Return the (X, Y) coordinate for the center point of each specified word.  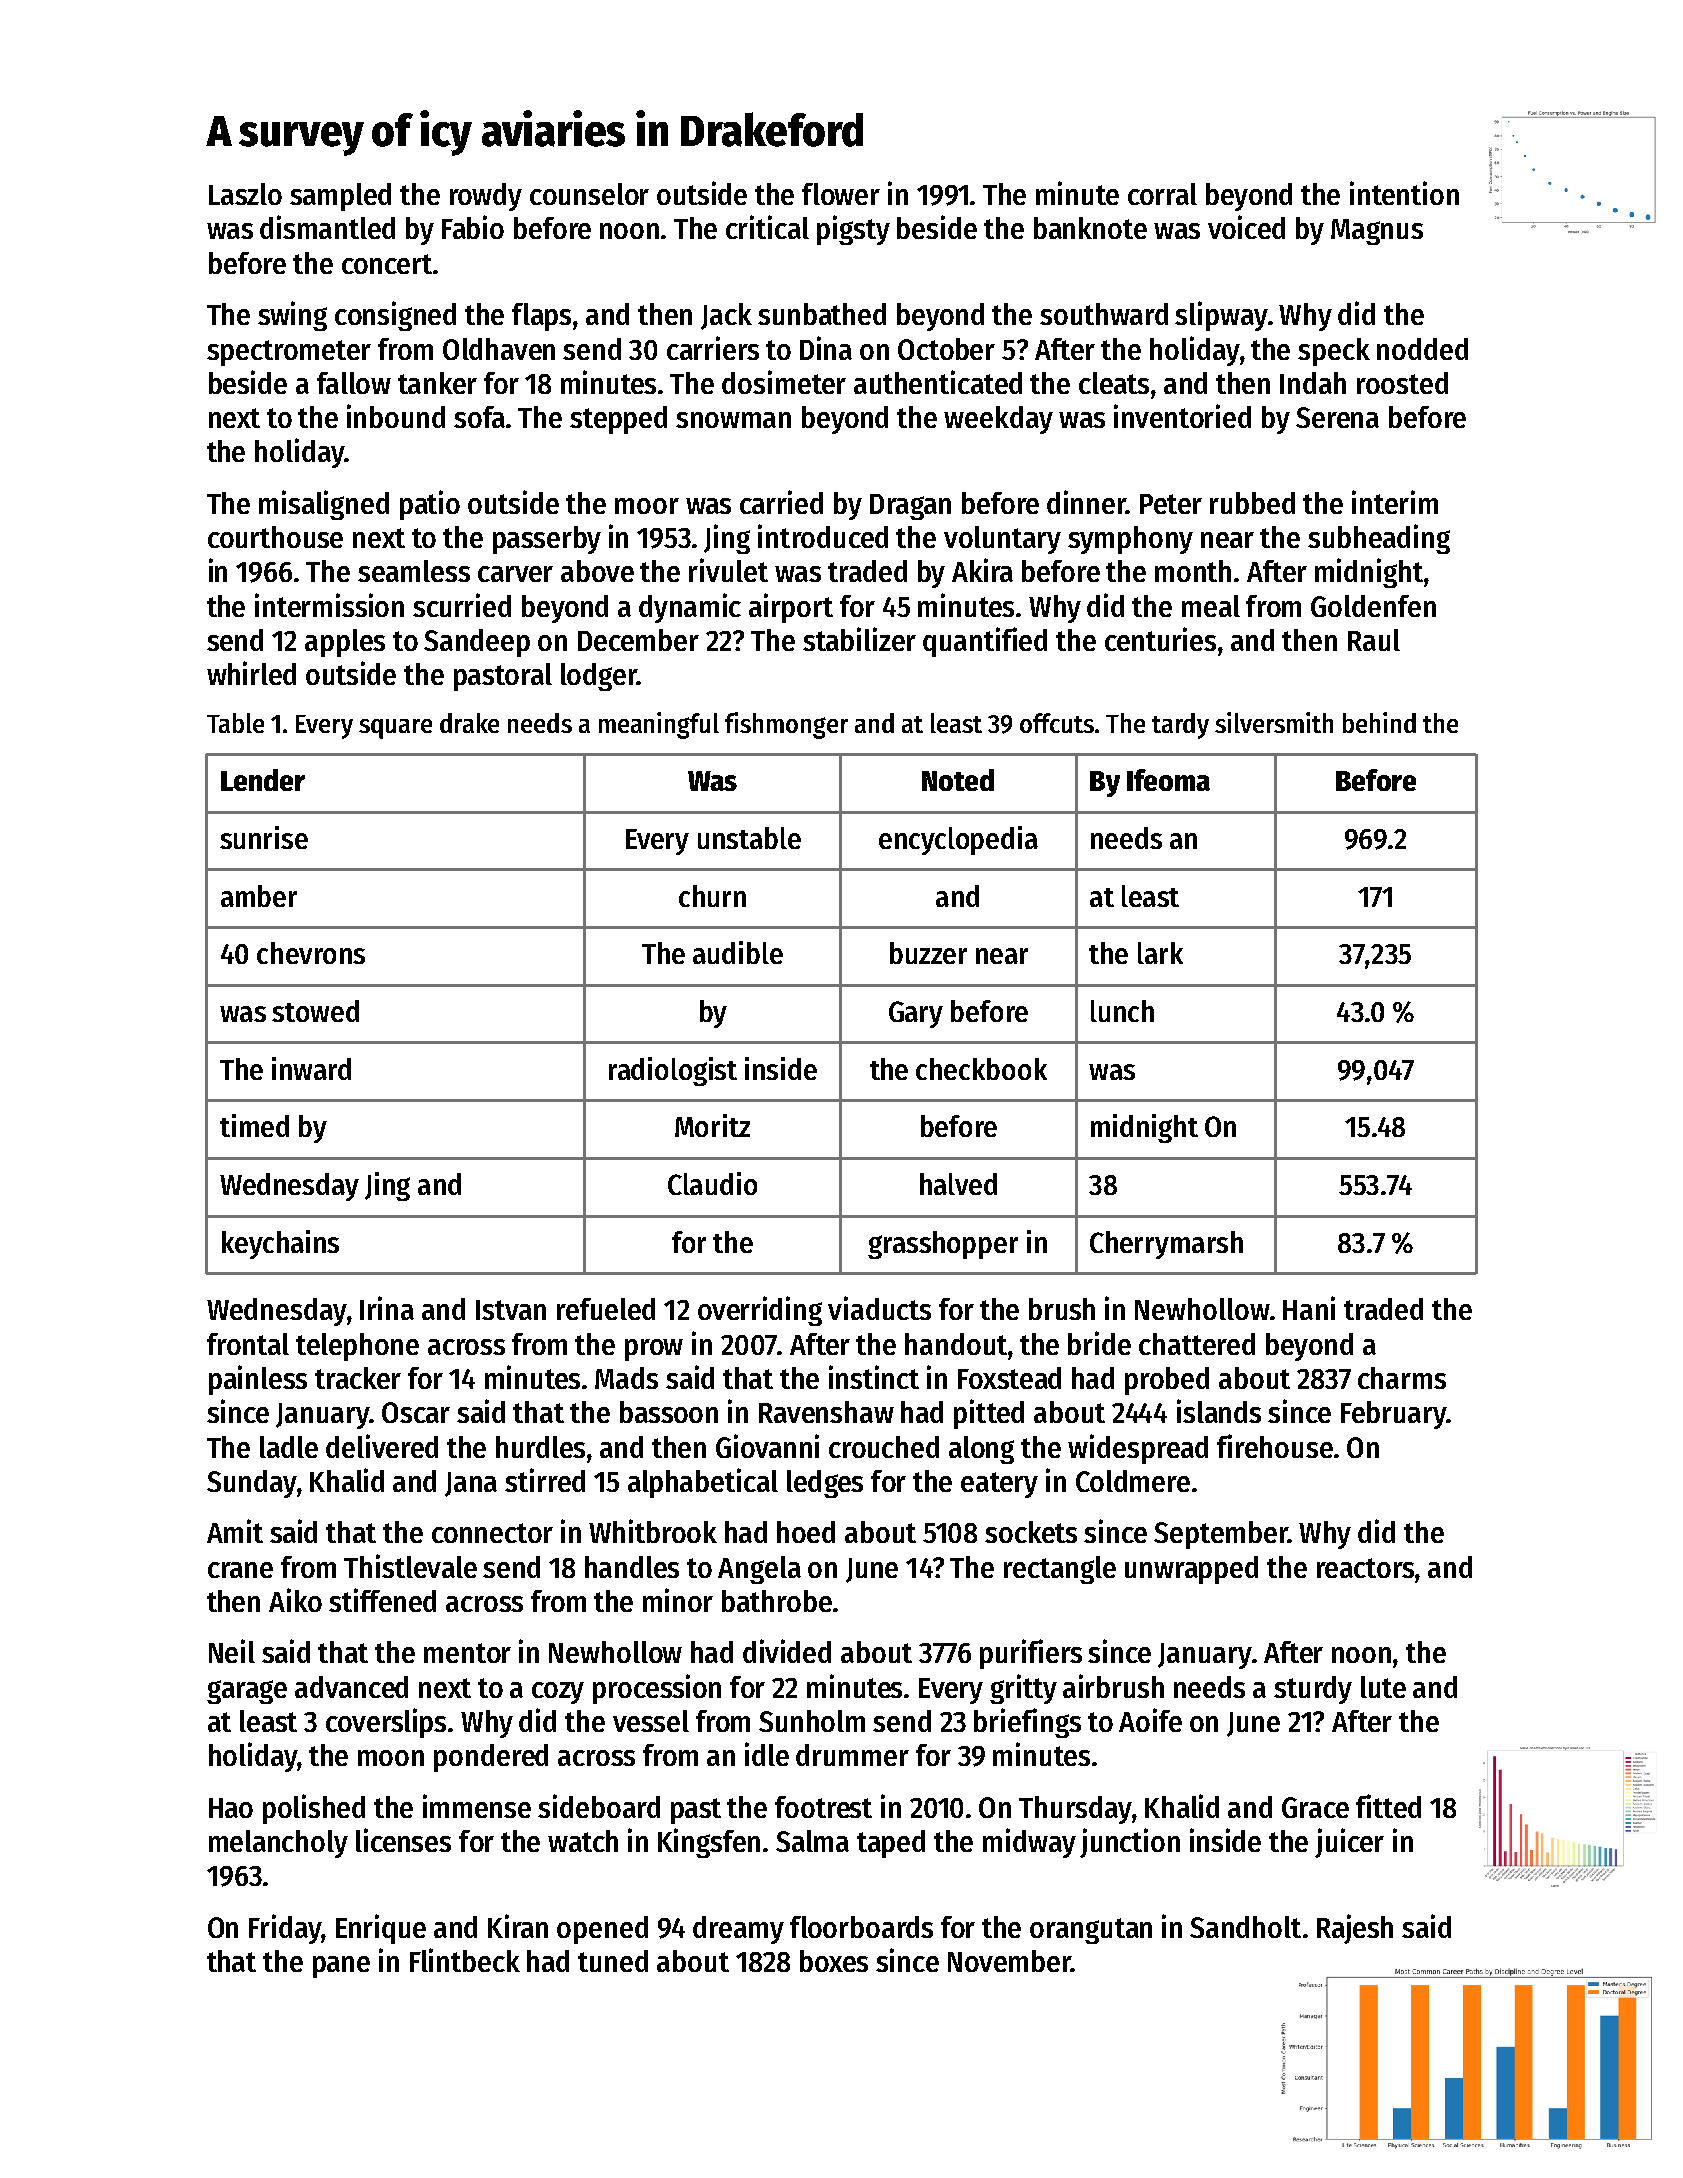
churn (712, 896)
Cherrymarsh (1166, 1245)
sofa (479, 417)
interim (1395, 502)
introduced (823, 536)
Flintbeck (465, 1960)
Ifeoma (1168, 780)
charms (1402, 1378)
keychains (280, 1244)
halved (958, 1184)
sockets (1031, 1532)
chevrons (311, 953)
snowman (733, 420)
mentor (467, 1653)
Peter (1171, 504)
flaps (541, 317)
